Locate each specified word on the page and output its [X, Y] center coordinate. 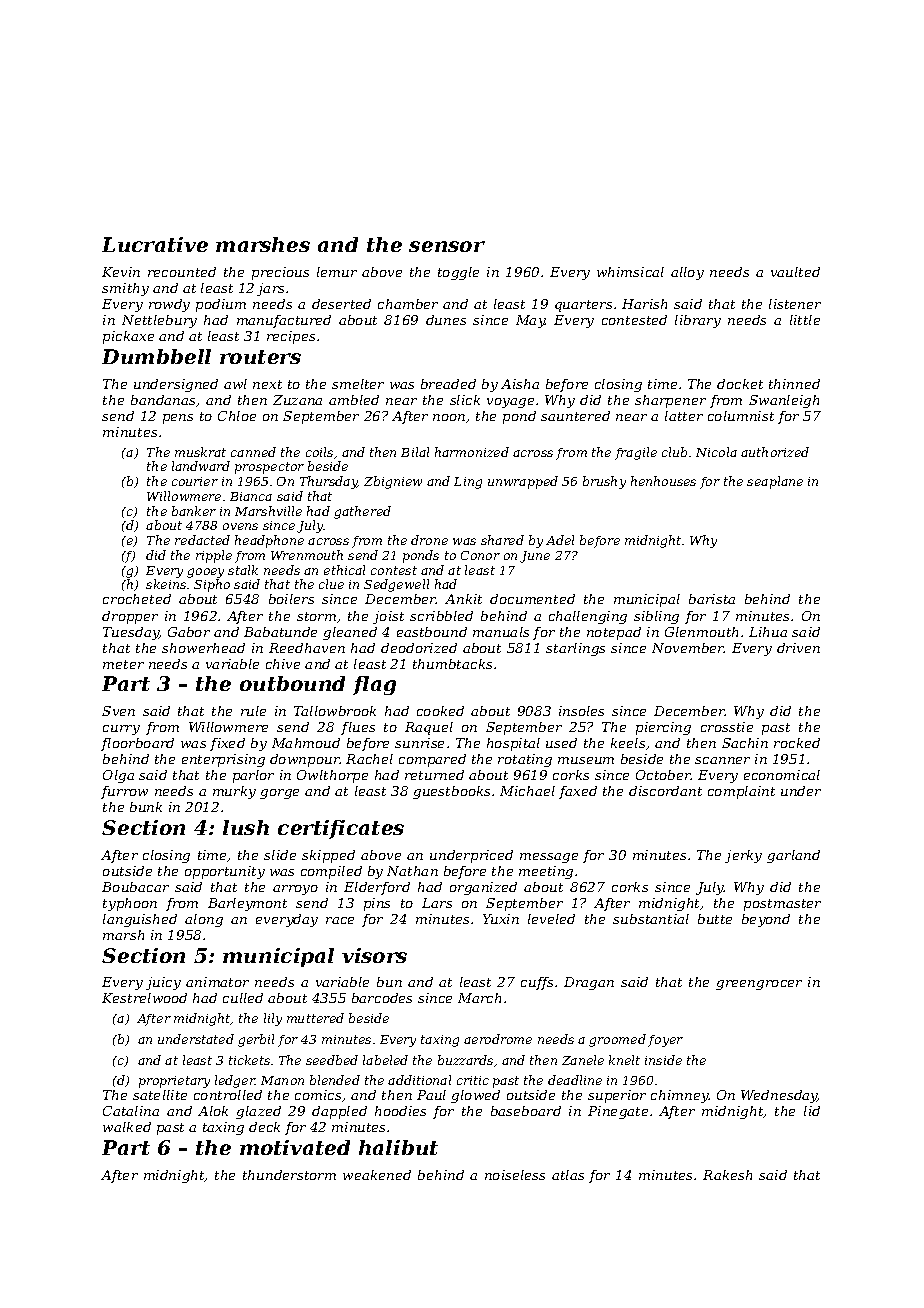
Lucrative [155, 244]
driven [798, 648]
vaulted [795, 272]
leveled [551, 919]
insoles [581, 711]
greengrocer [759, 985]
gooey [205, 573]
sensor [447, 246]
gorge [279, 794]
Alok [213, 1111]
